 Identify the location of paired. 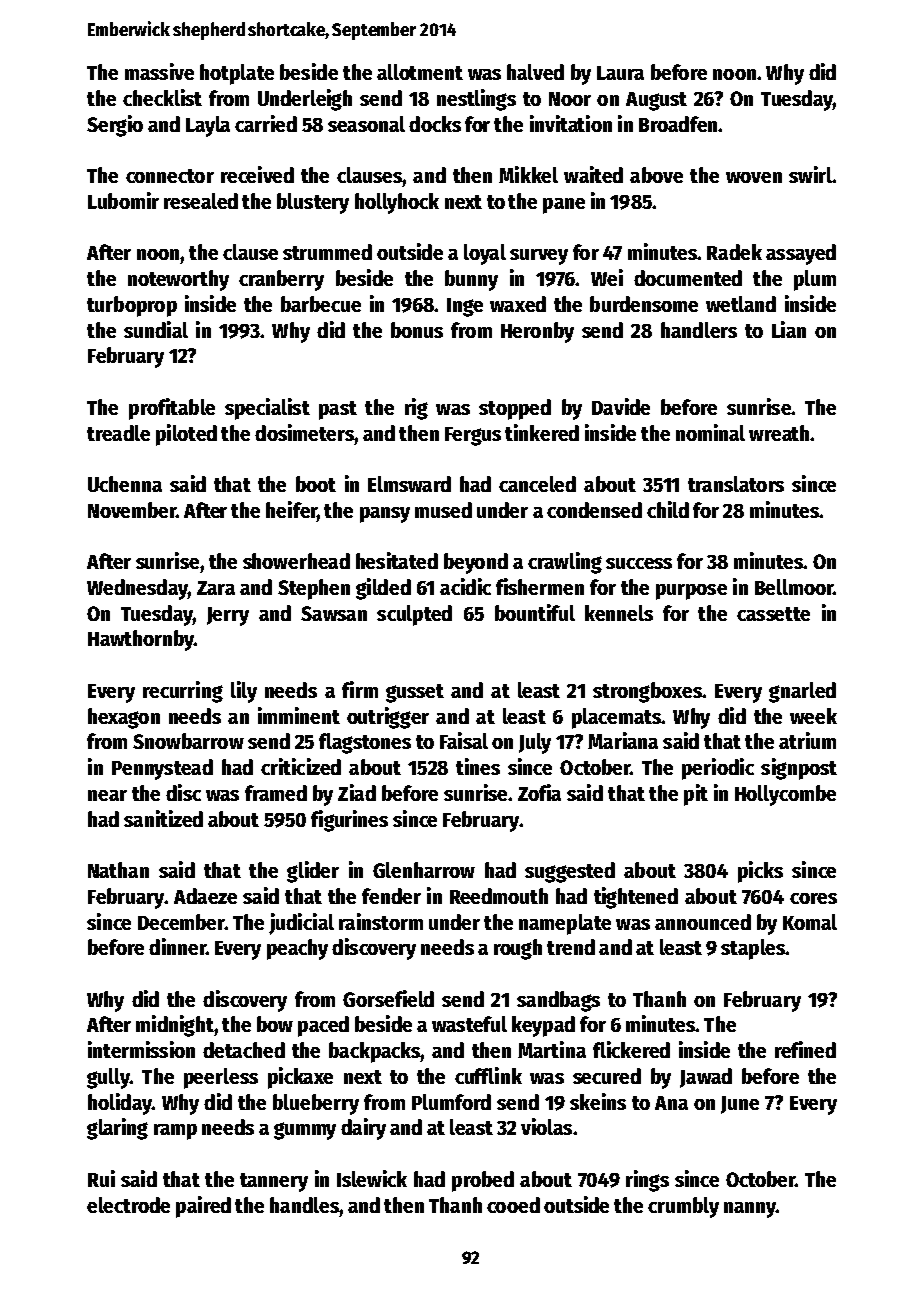
(203, 1207).
